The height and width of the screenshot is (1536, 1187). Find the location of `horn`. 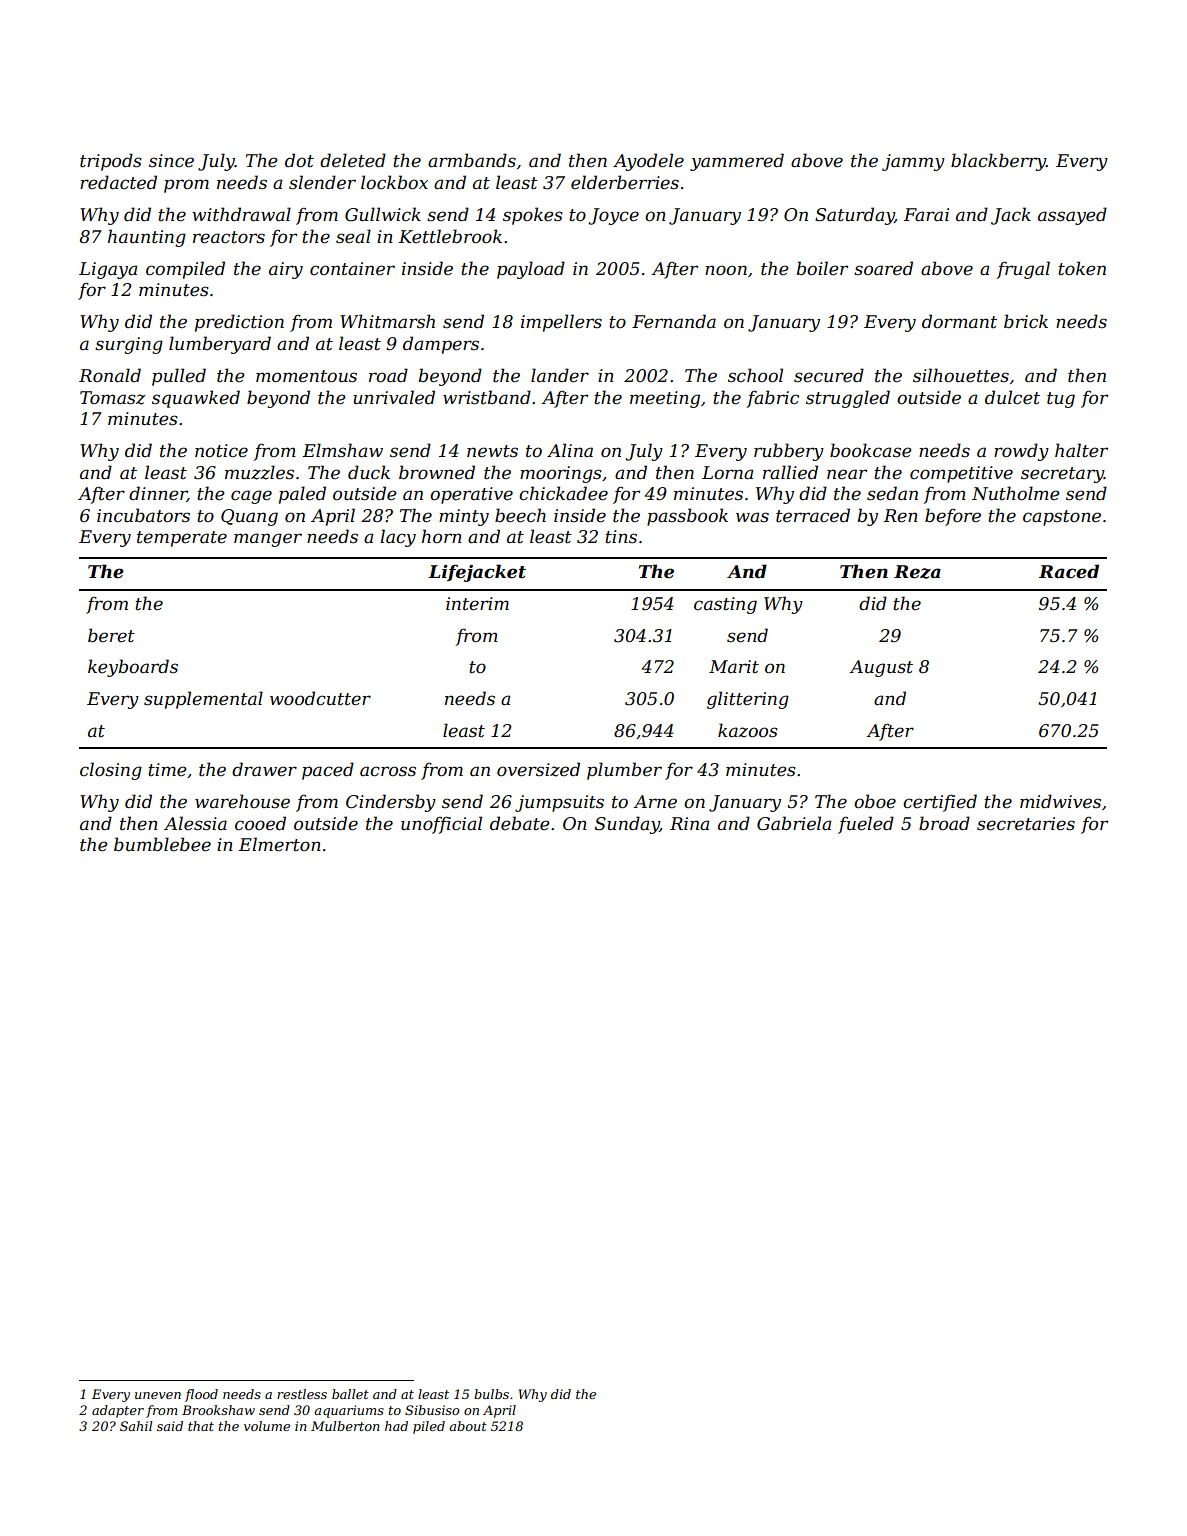

horn is located at coordinates (442, 536).
